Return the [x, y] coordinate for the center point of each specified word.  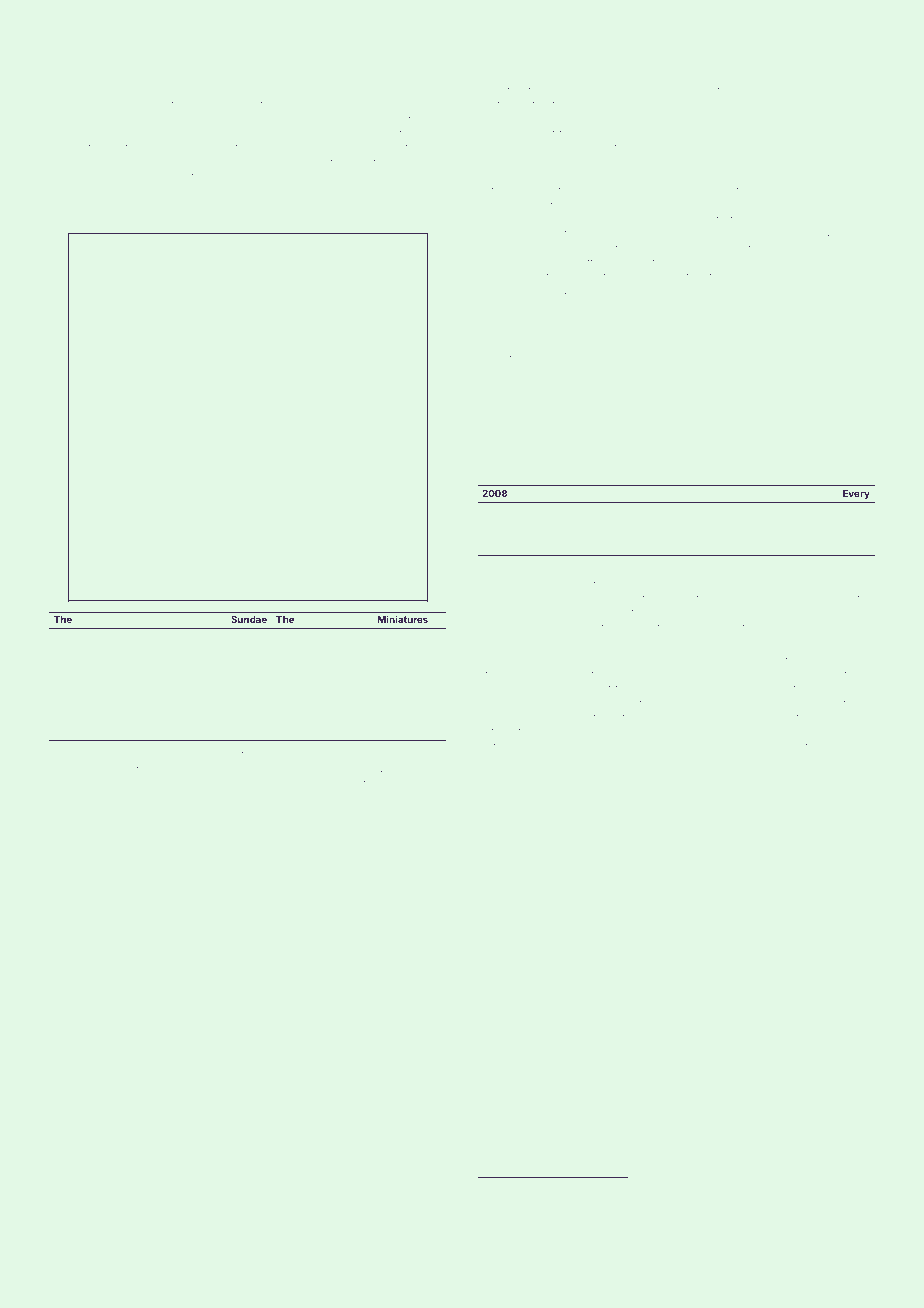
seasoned [662, 91]
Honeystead [796, 748]
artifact [514, 90]
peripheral [250, 799]
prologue [396, 800]
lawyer [135, 93]
